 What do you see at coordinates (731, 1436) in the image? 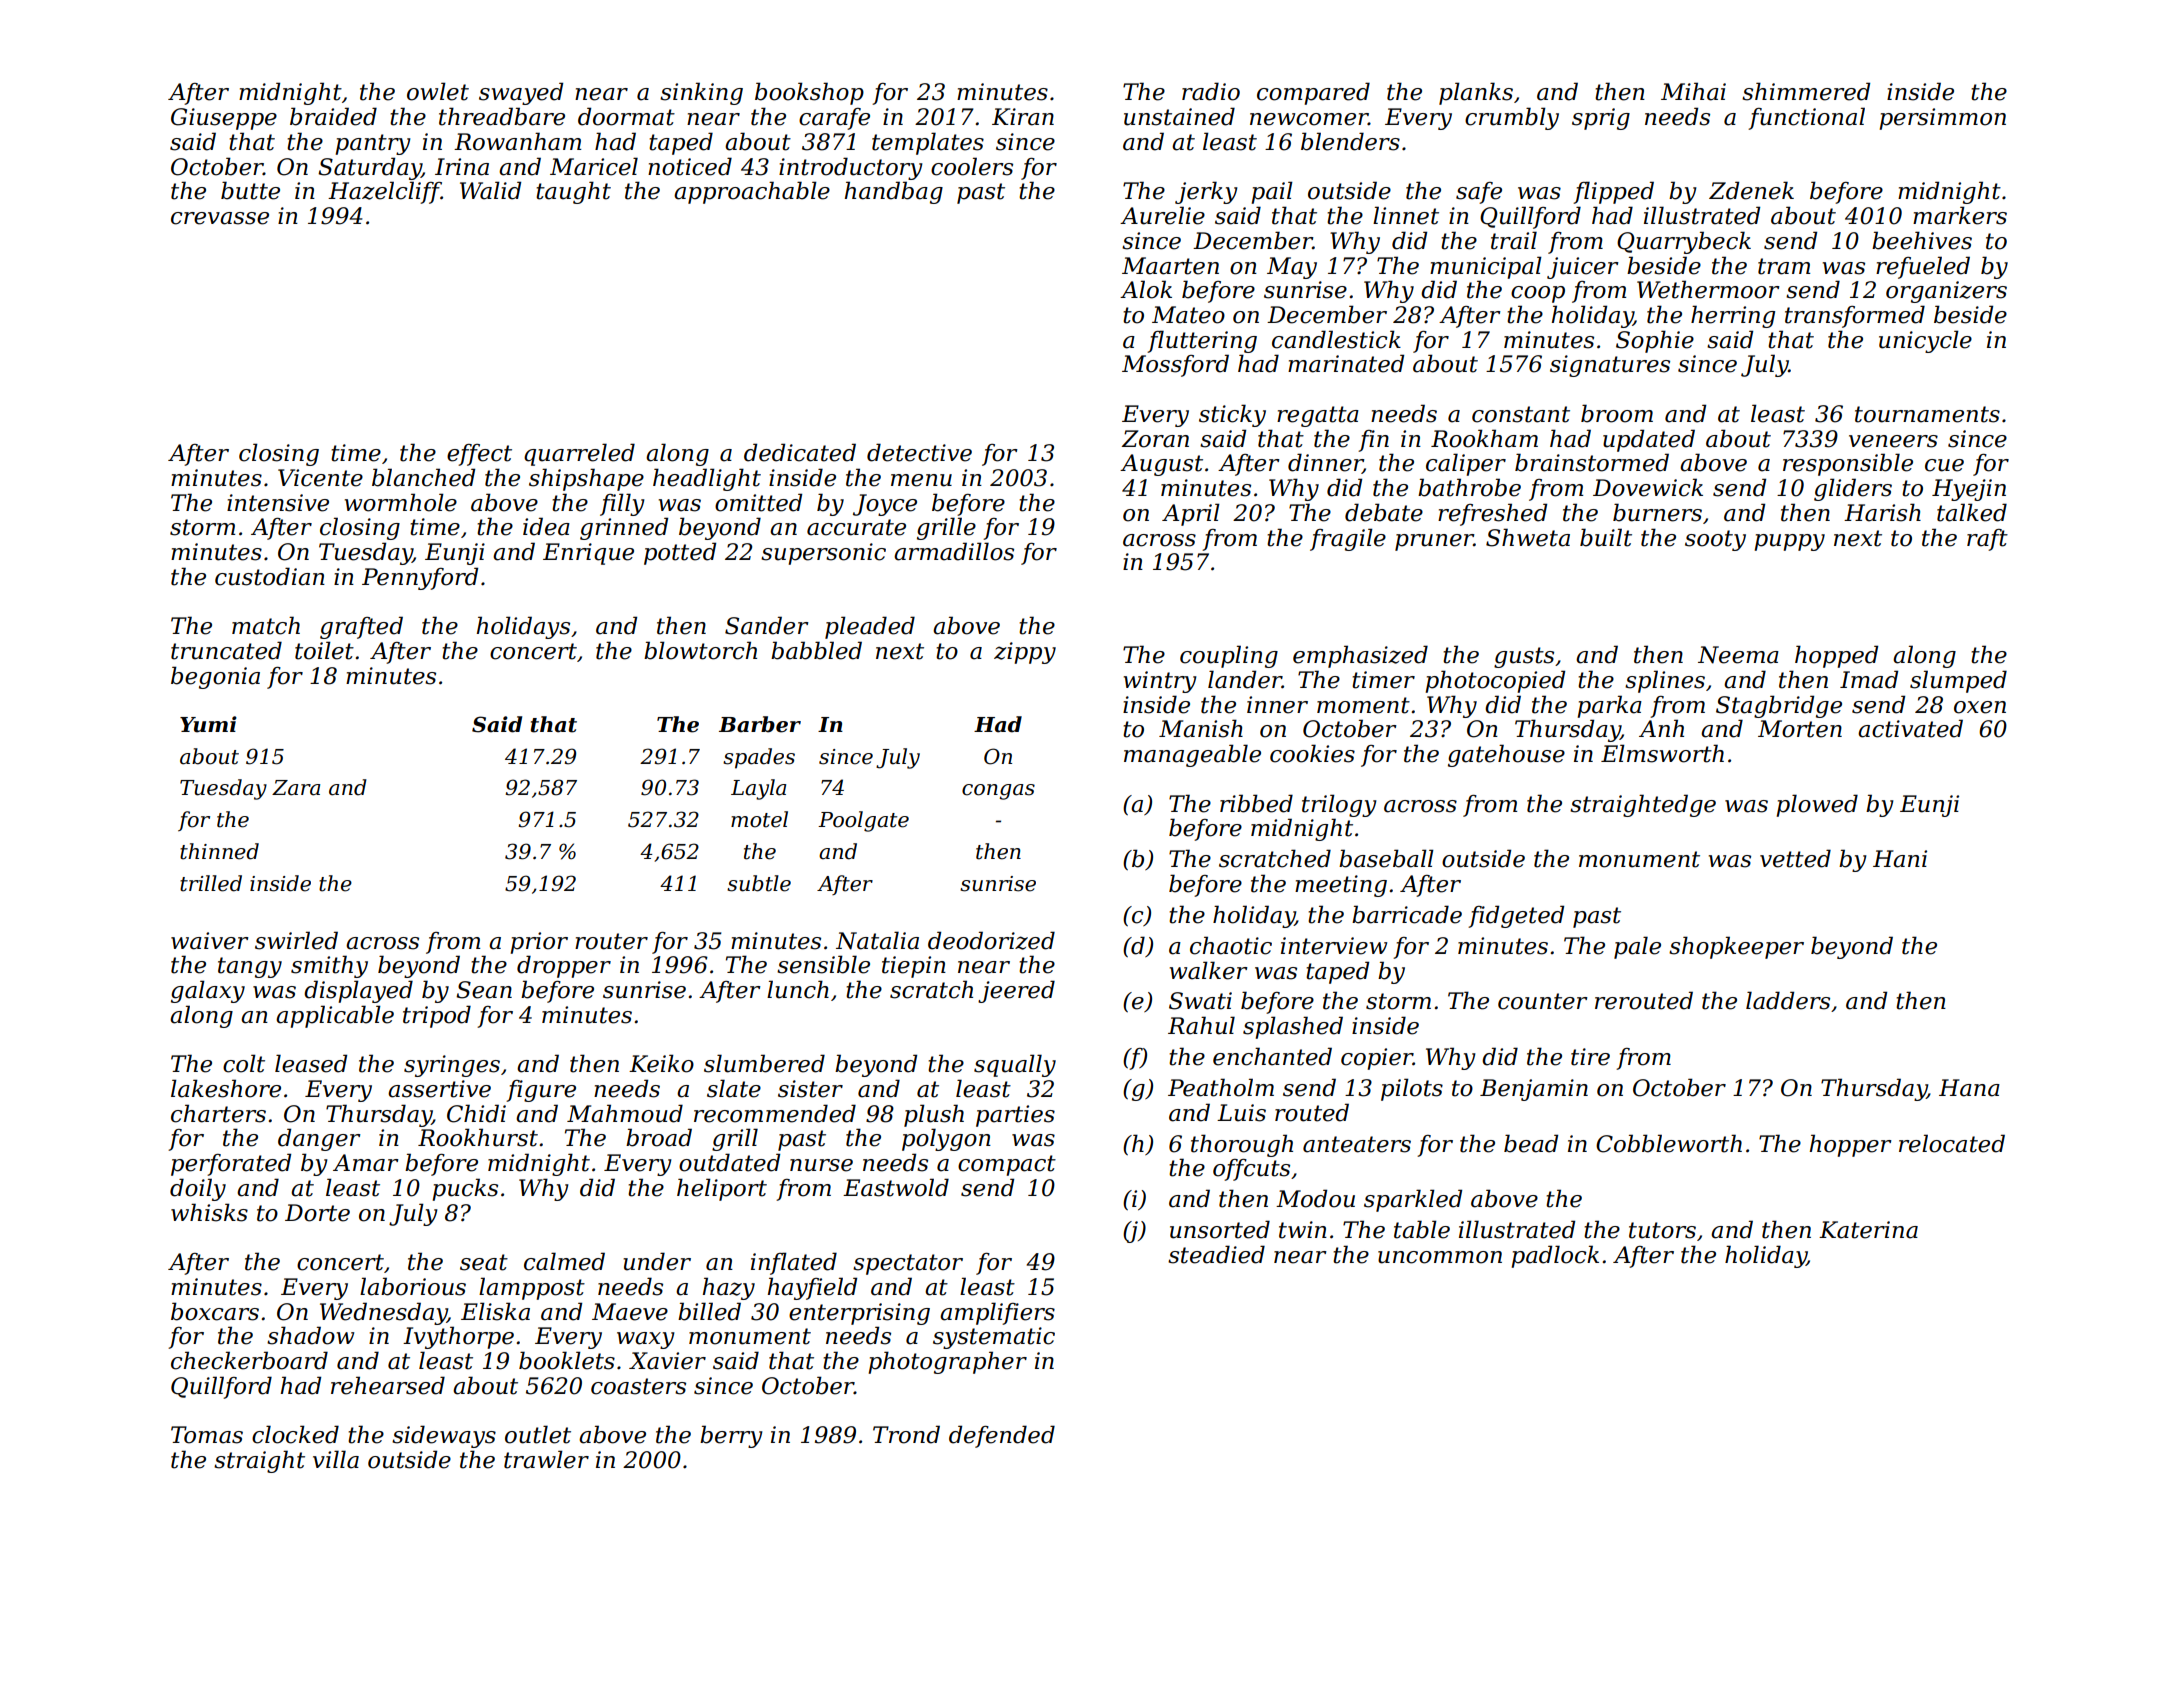
I see `berry` at bounding box center [731, 1436].
